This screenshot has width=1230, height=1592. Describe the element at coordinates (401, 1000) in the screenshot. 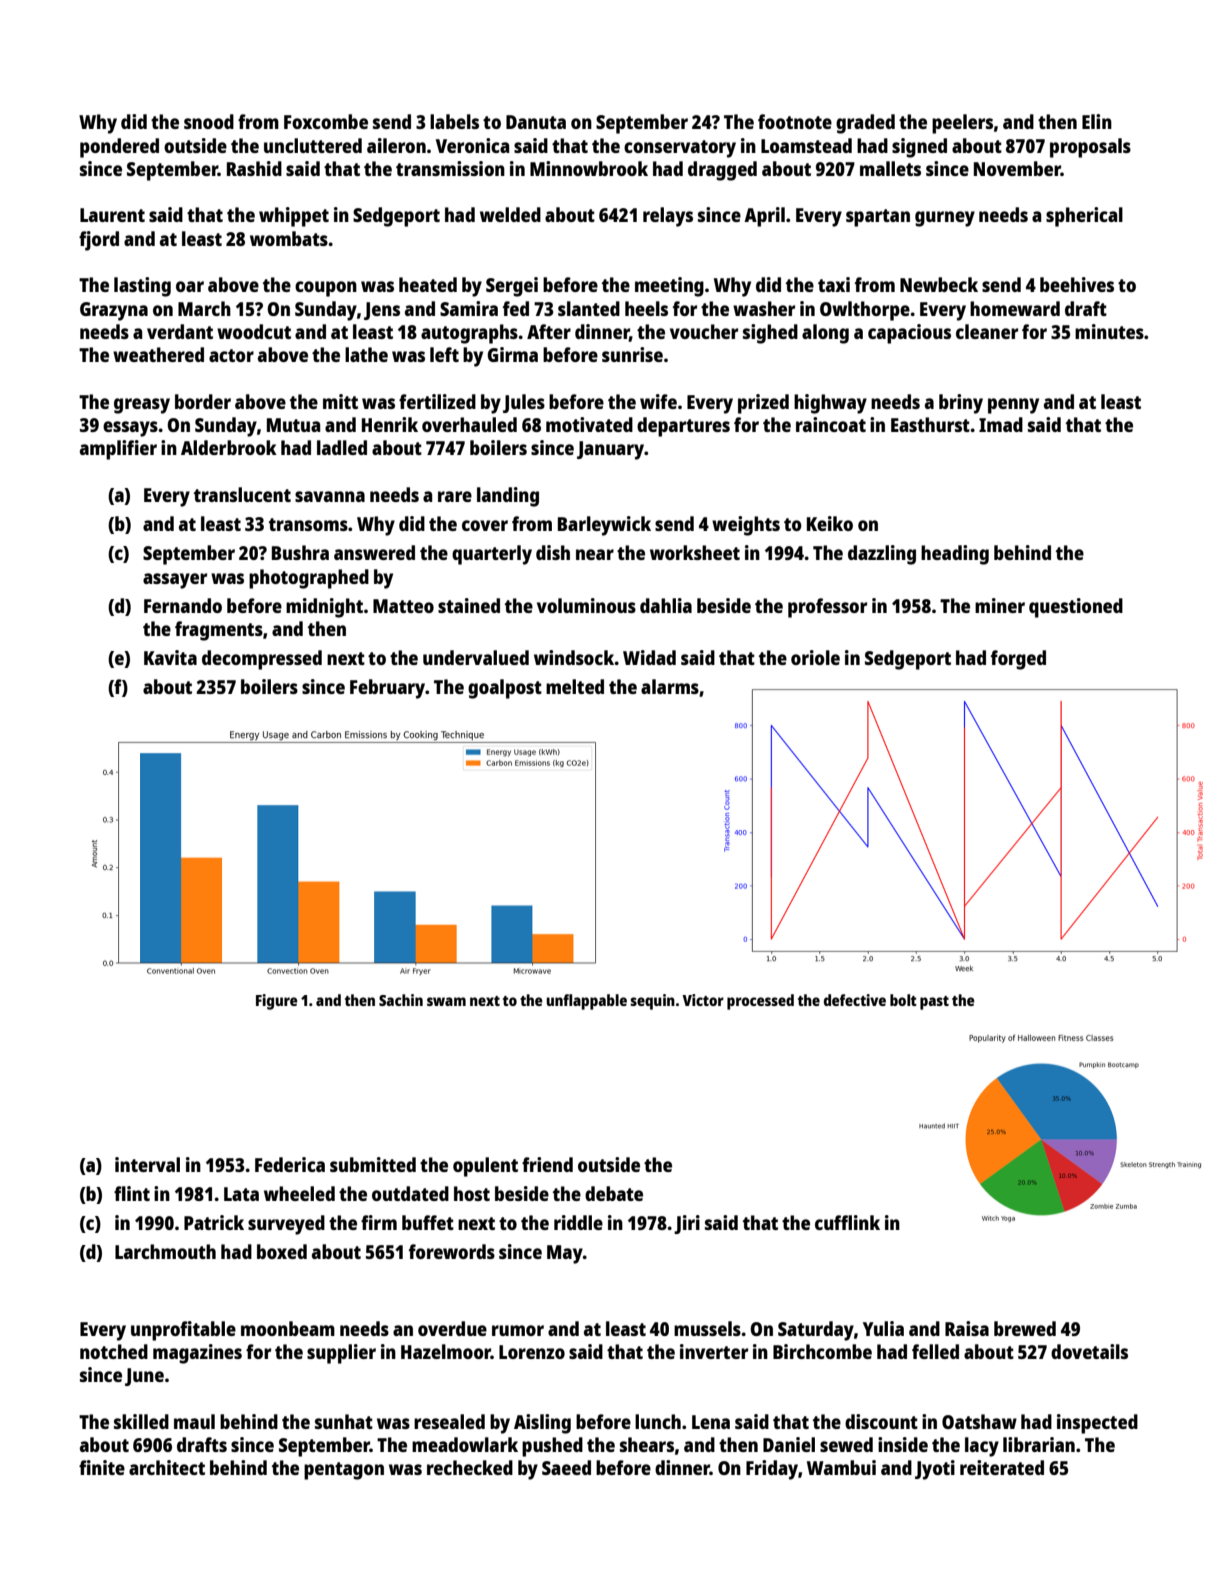

I see `Sachin` at that location.
